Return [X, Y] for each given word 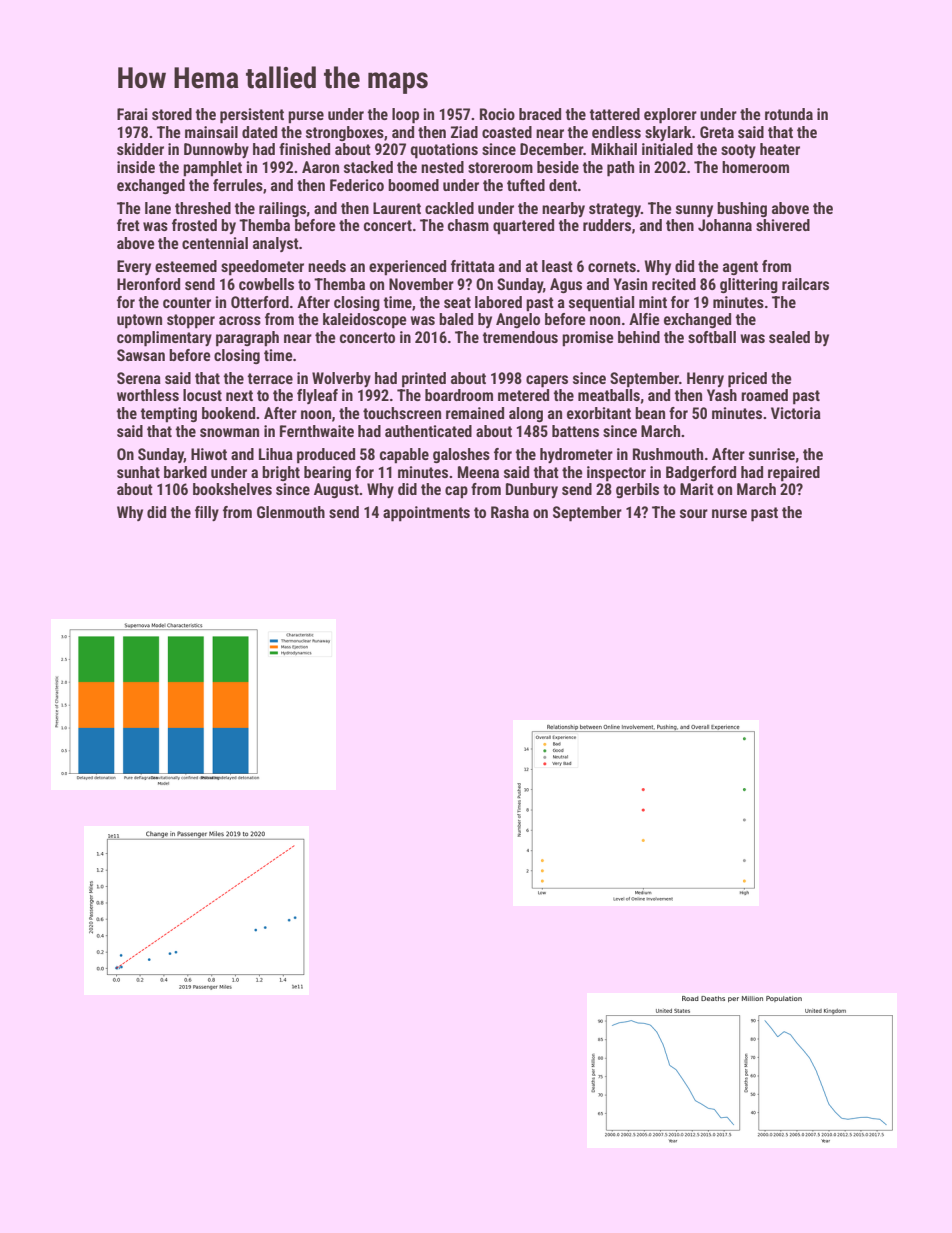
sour [694, 513]
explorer [670, 116]
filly [207, 513]
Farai [132, 114]
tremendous [520, 337]
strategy [615, 210]
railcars [805, 284]
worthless [148, 395]
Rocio [497, 114]
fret [128, 225]
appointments [426, 514]
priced [747, 380]
